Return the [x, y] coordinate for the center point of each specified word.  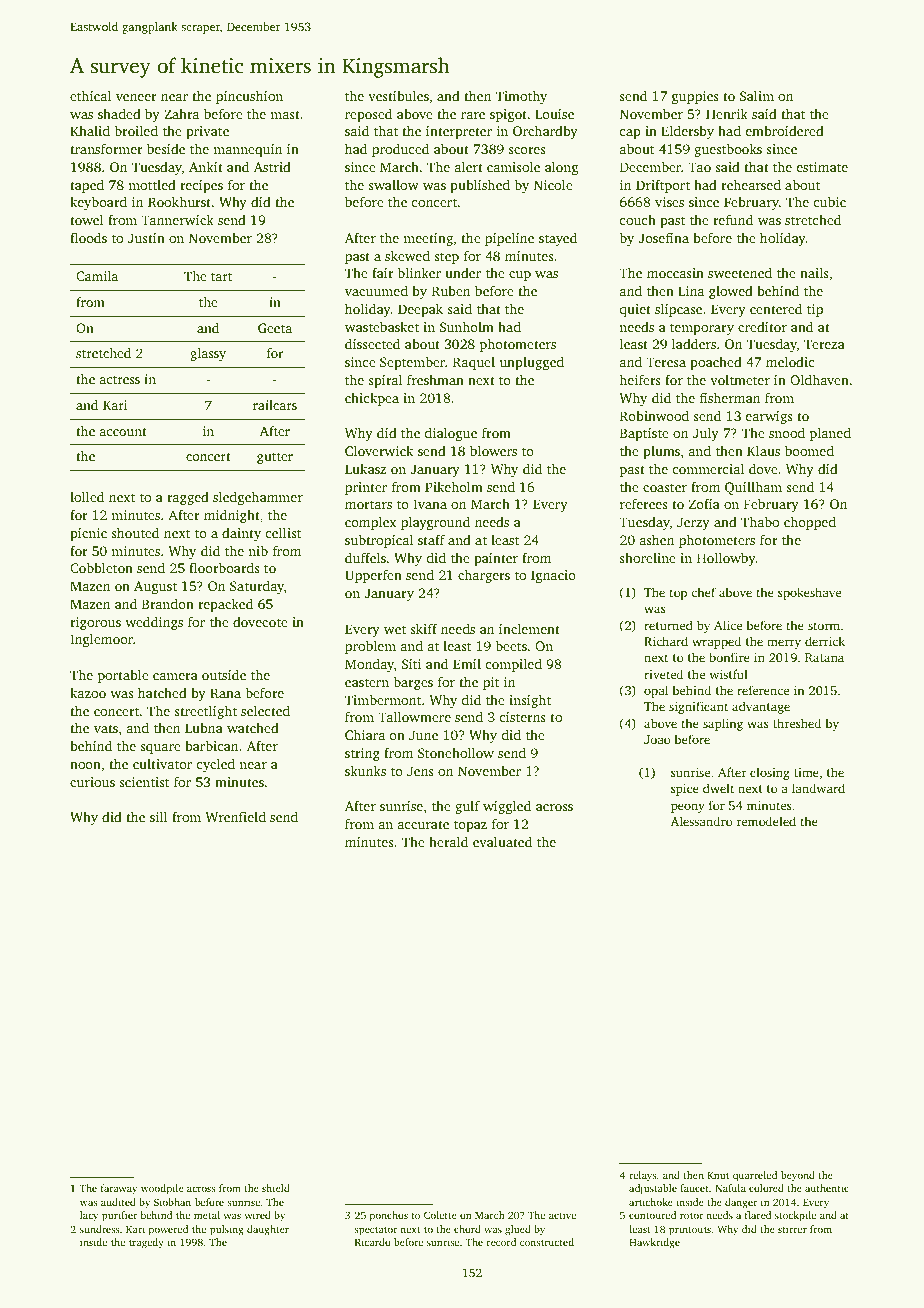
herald [448, 841]
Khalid [90, 130]
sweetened [740, 272]
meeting [428, 239]
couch [637, 220]
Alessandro [702, 821]
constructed [547, 1242]
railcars [275, 405]
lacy [89, 1216]
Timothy [521, 97]
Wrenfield [235, 816]
